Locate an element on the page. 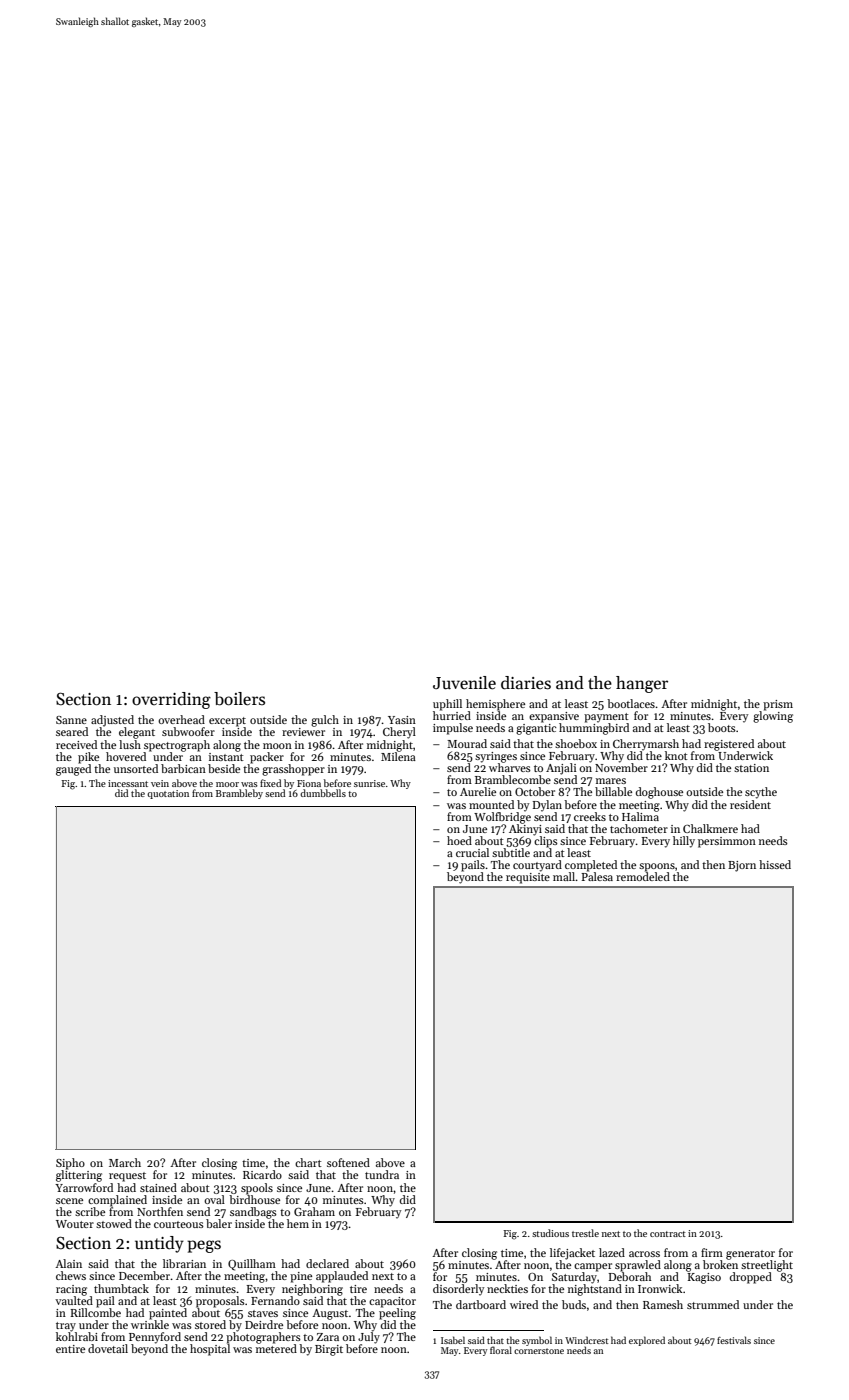 This document has height=1400, width=849. gulch is located at coordinates (325, 721).
